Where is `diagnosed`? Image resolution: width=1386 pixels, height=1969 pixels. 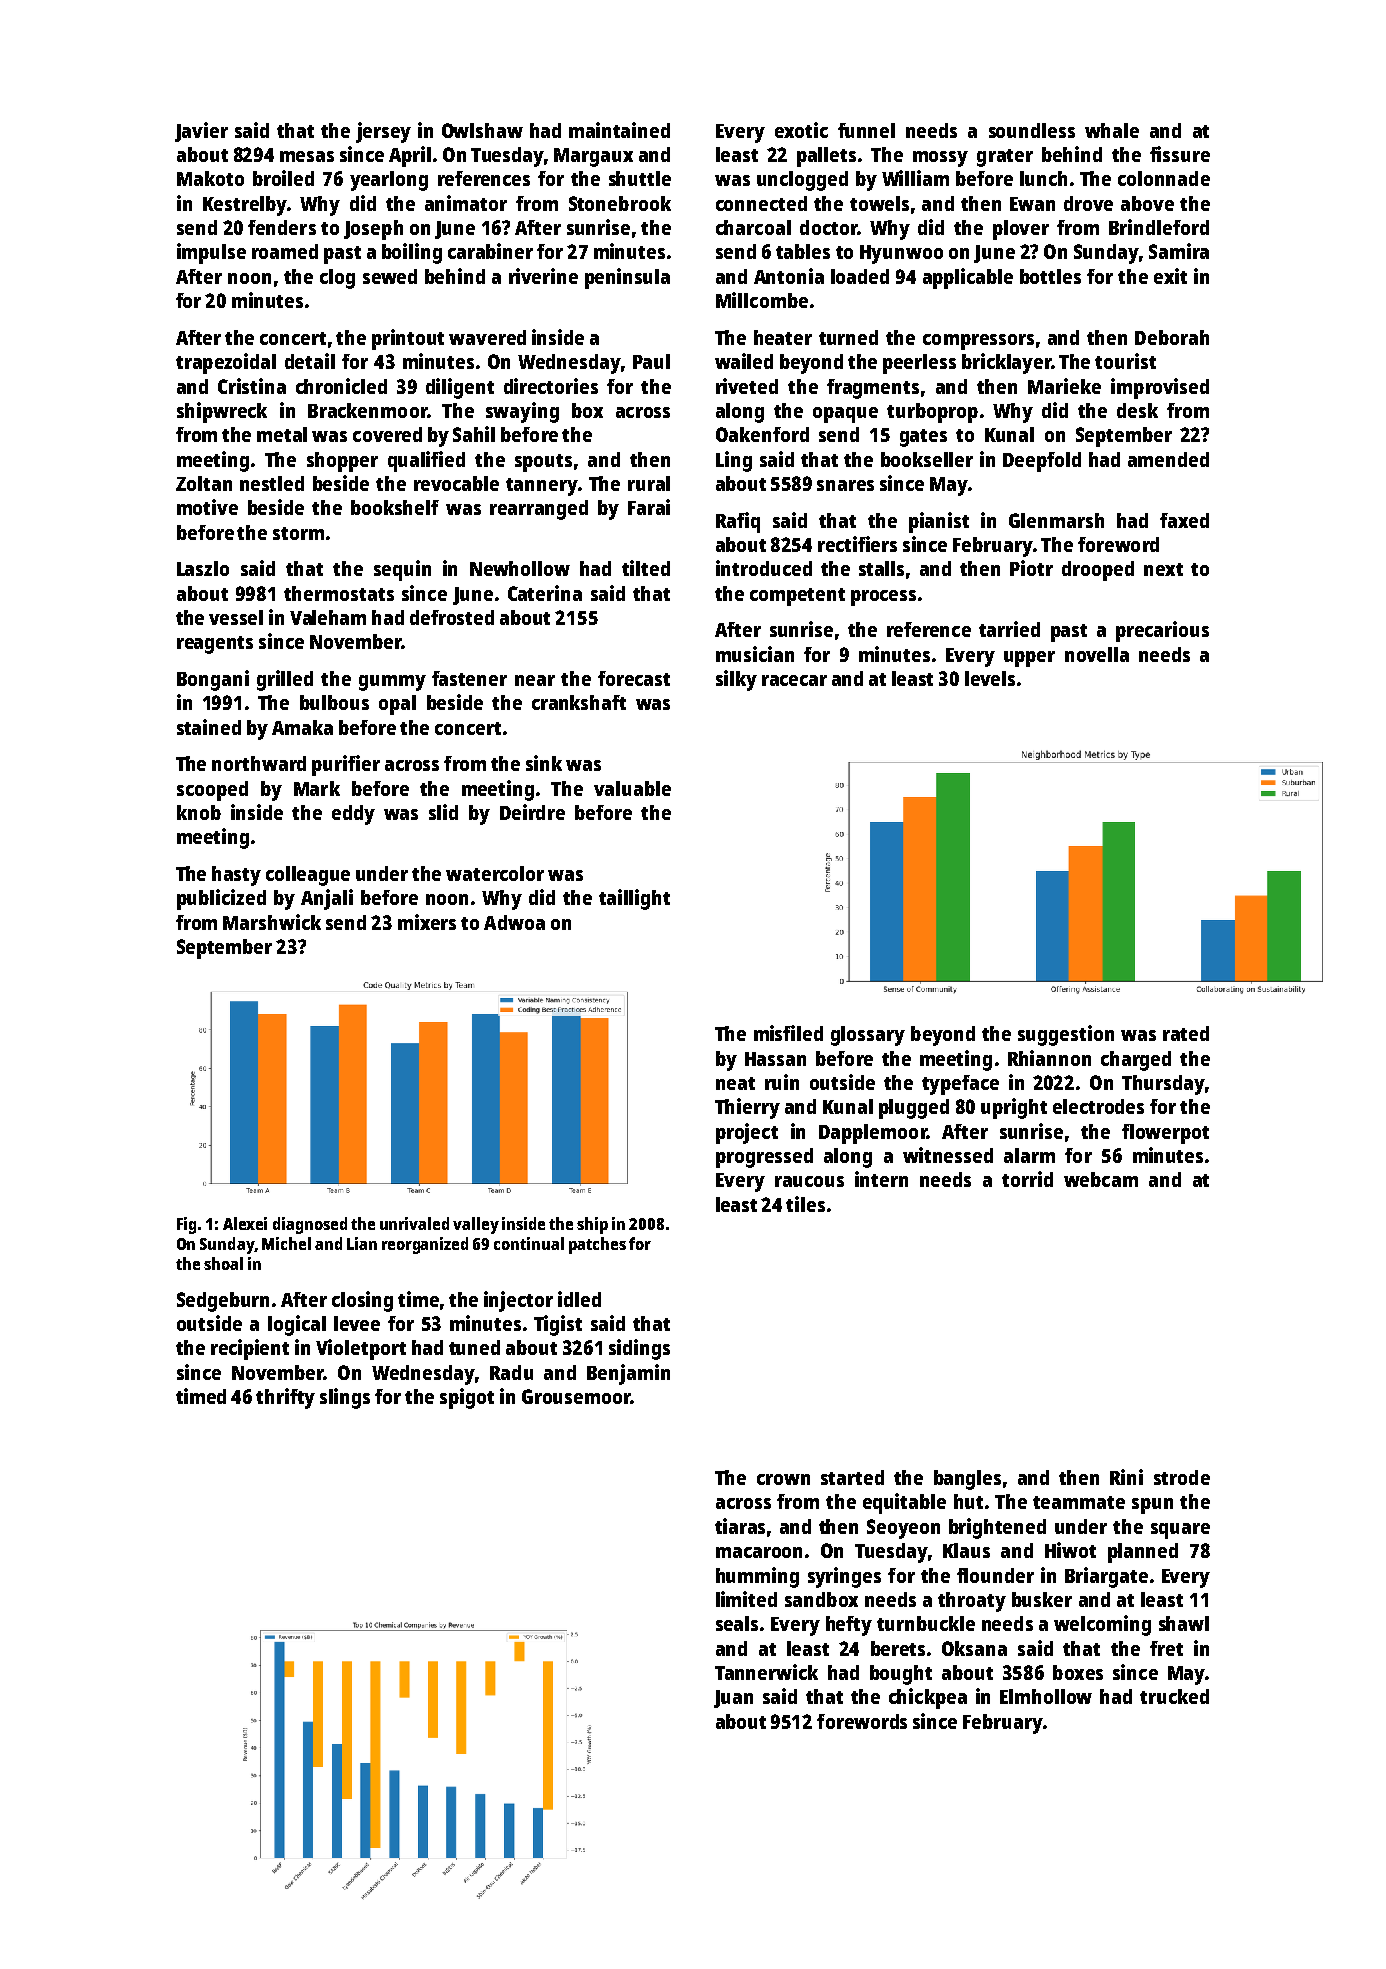
diagnosed is located at coordinates (310, 1225).
